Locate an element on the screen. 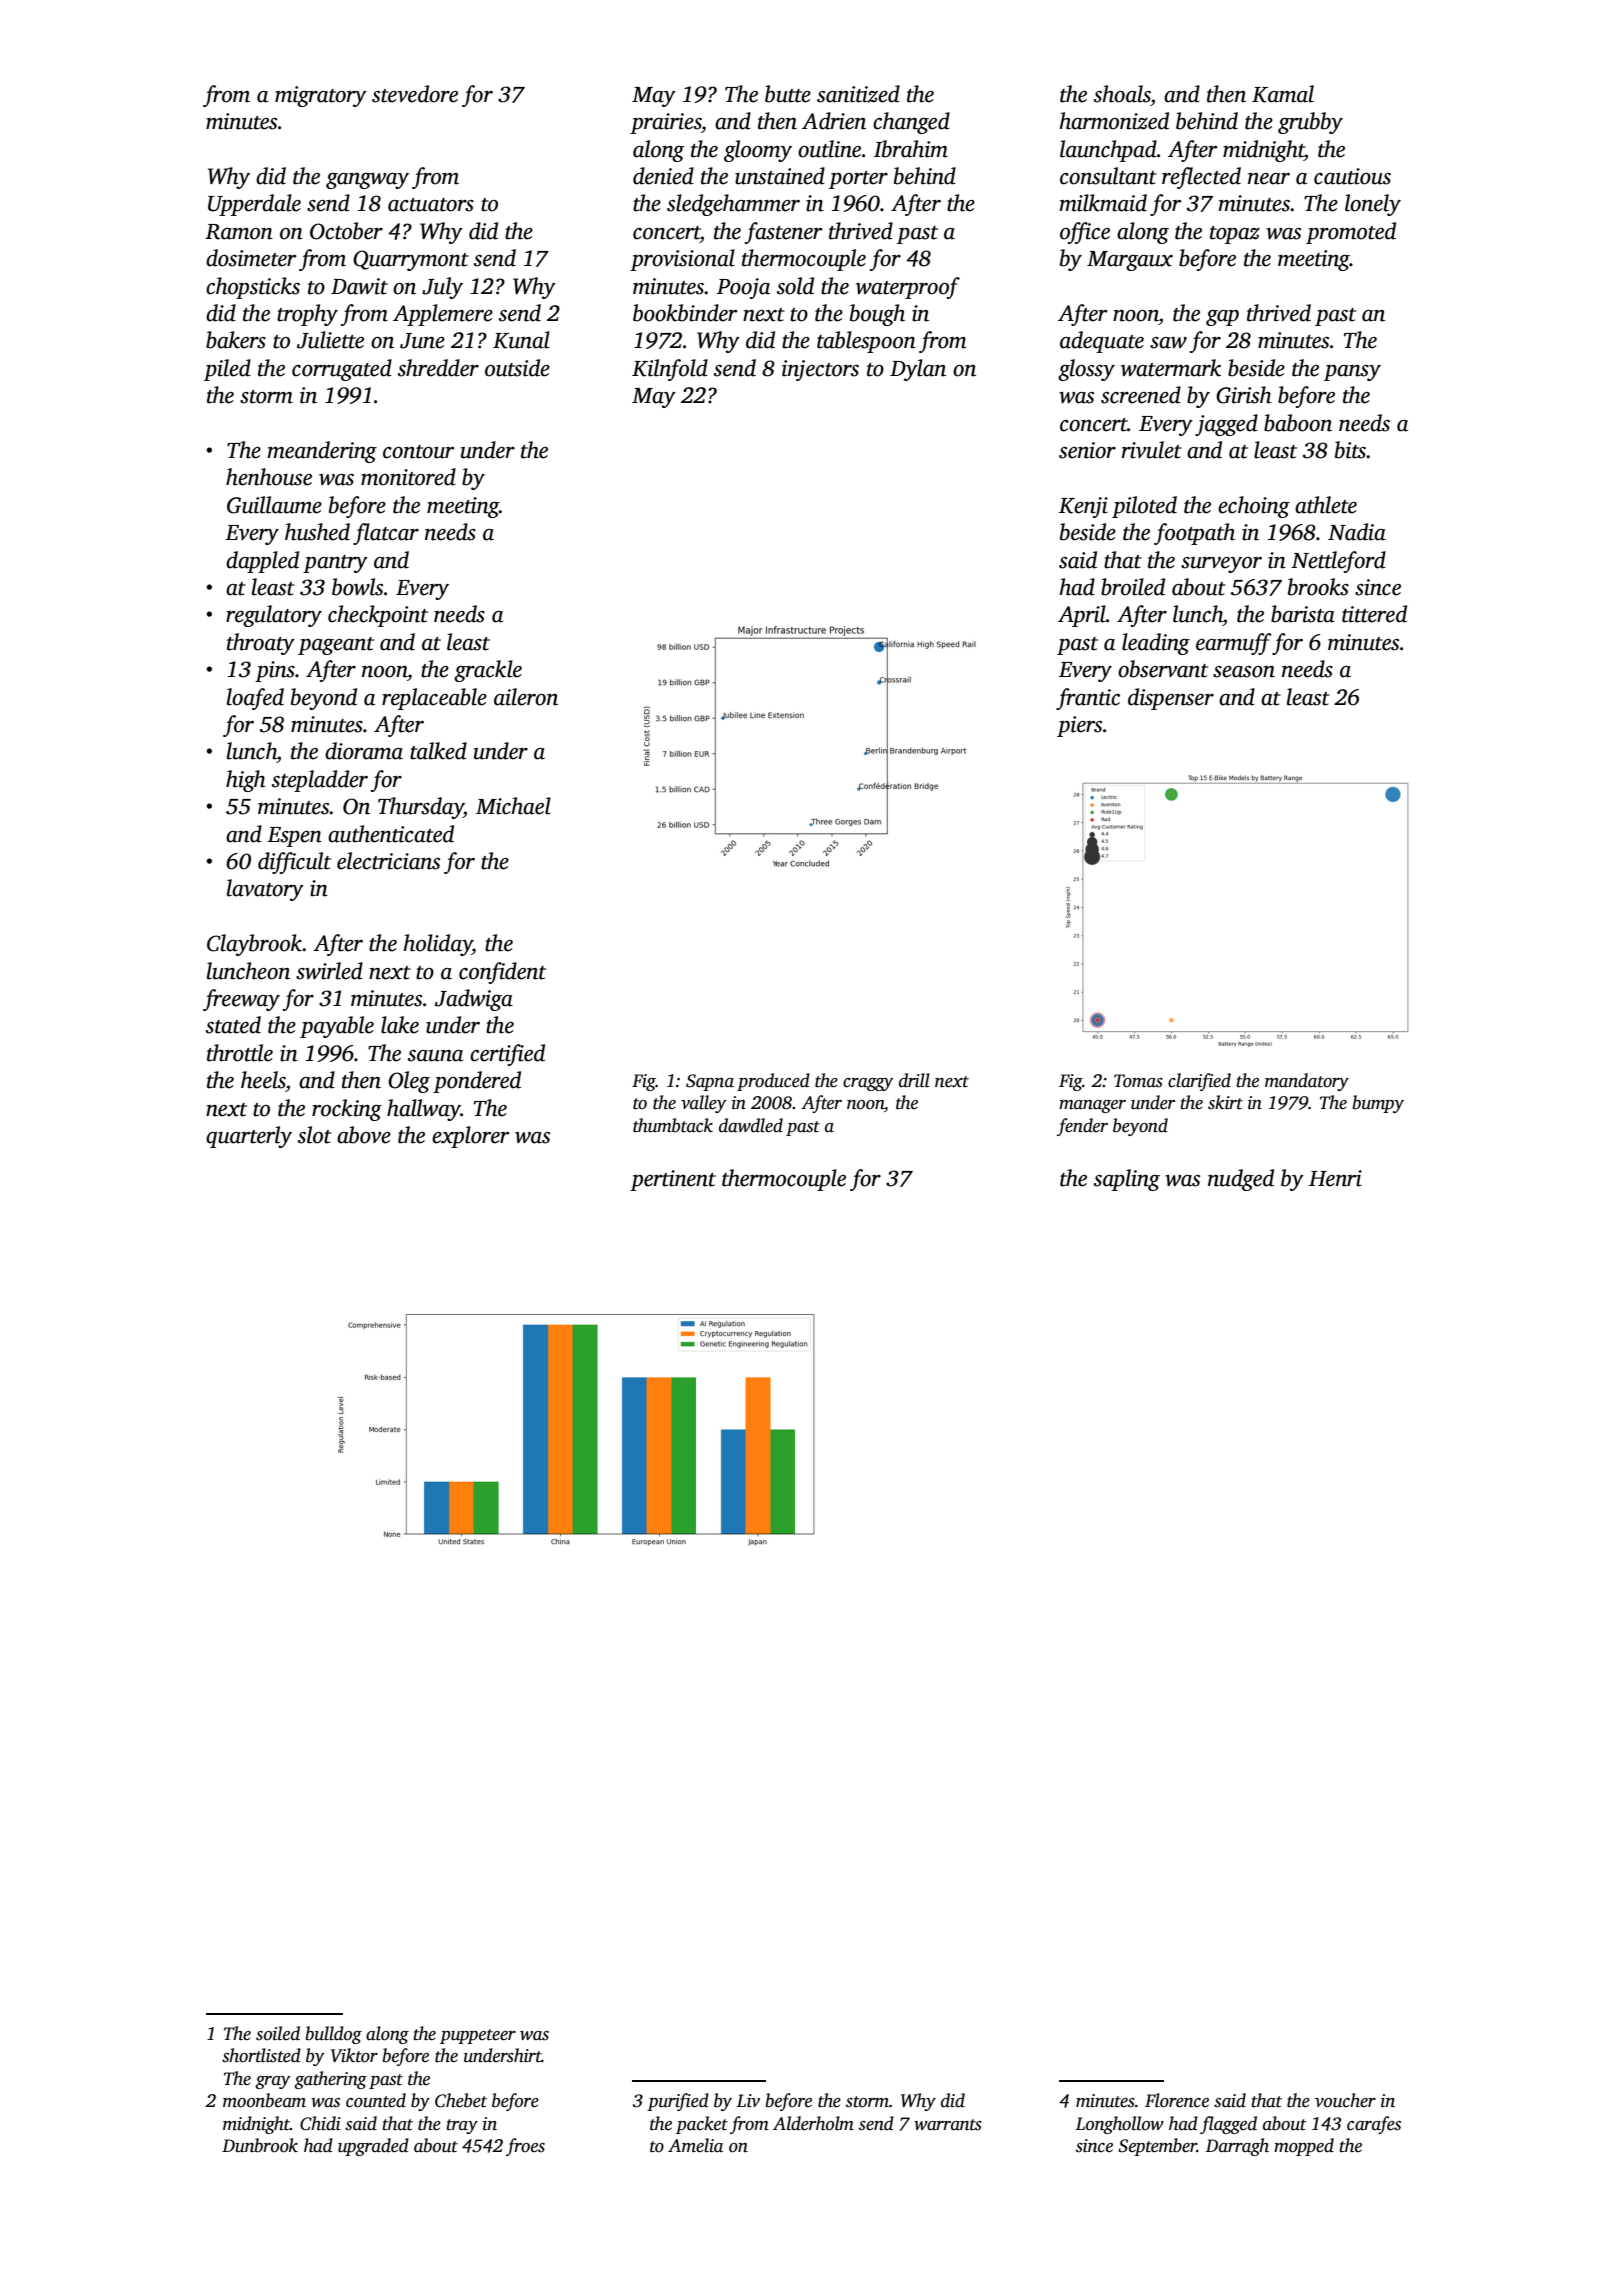 The height and width of the screenshot is (2292, 1620). Kilnfold is located at coordinates (670, 370).
